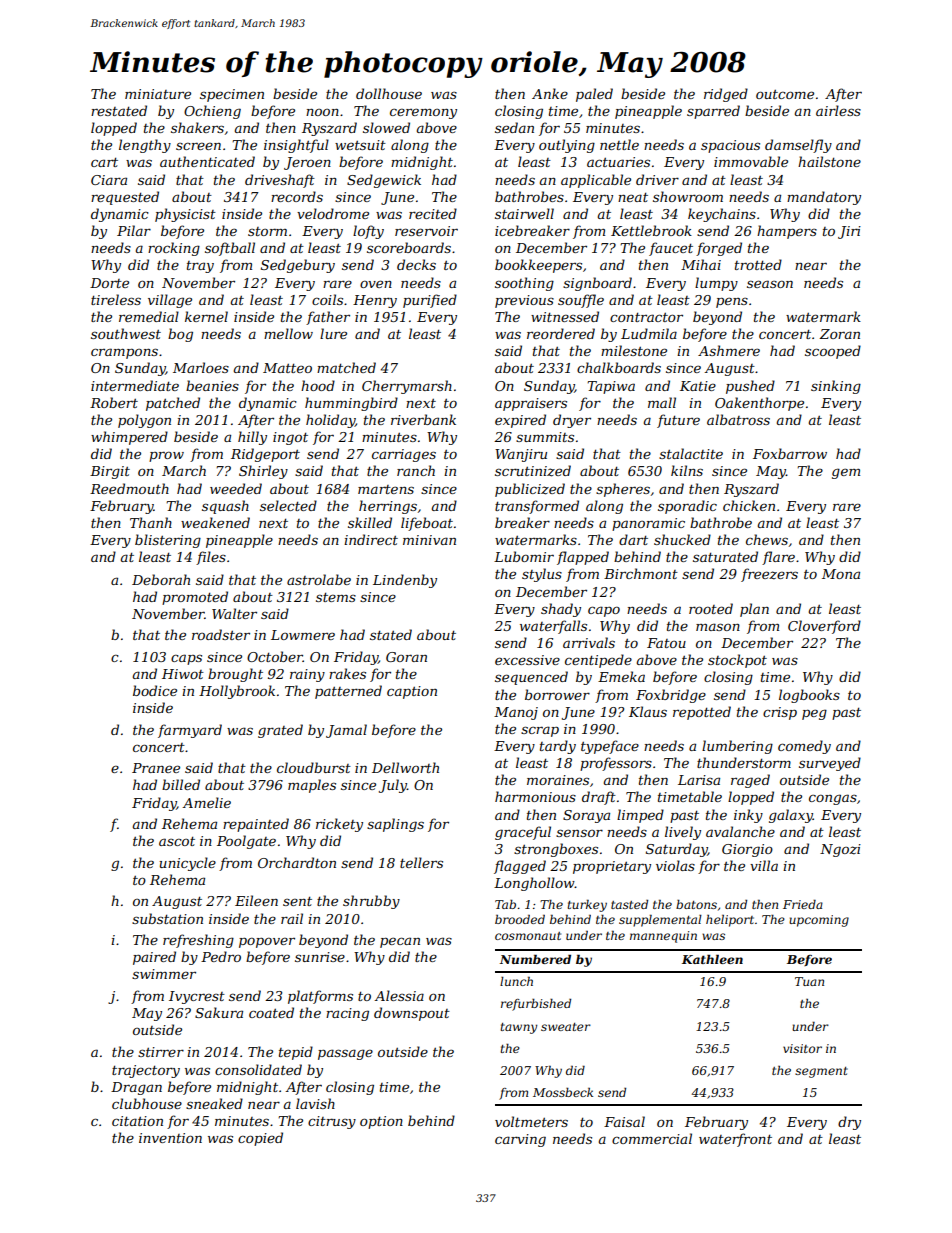  Describe the element at coordinates (780, 713) in the image. I see `crisp` at that location.
